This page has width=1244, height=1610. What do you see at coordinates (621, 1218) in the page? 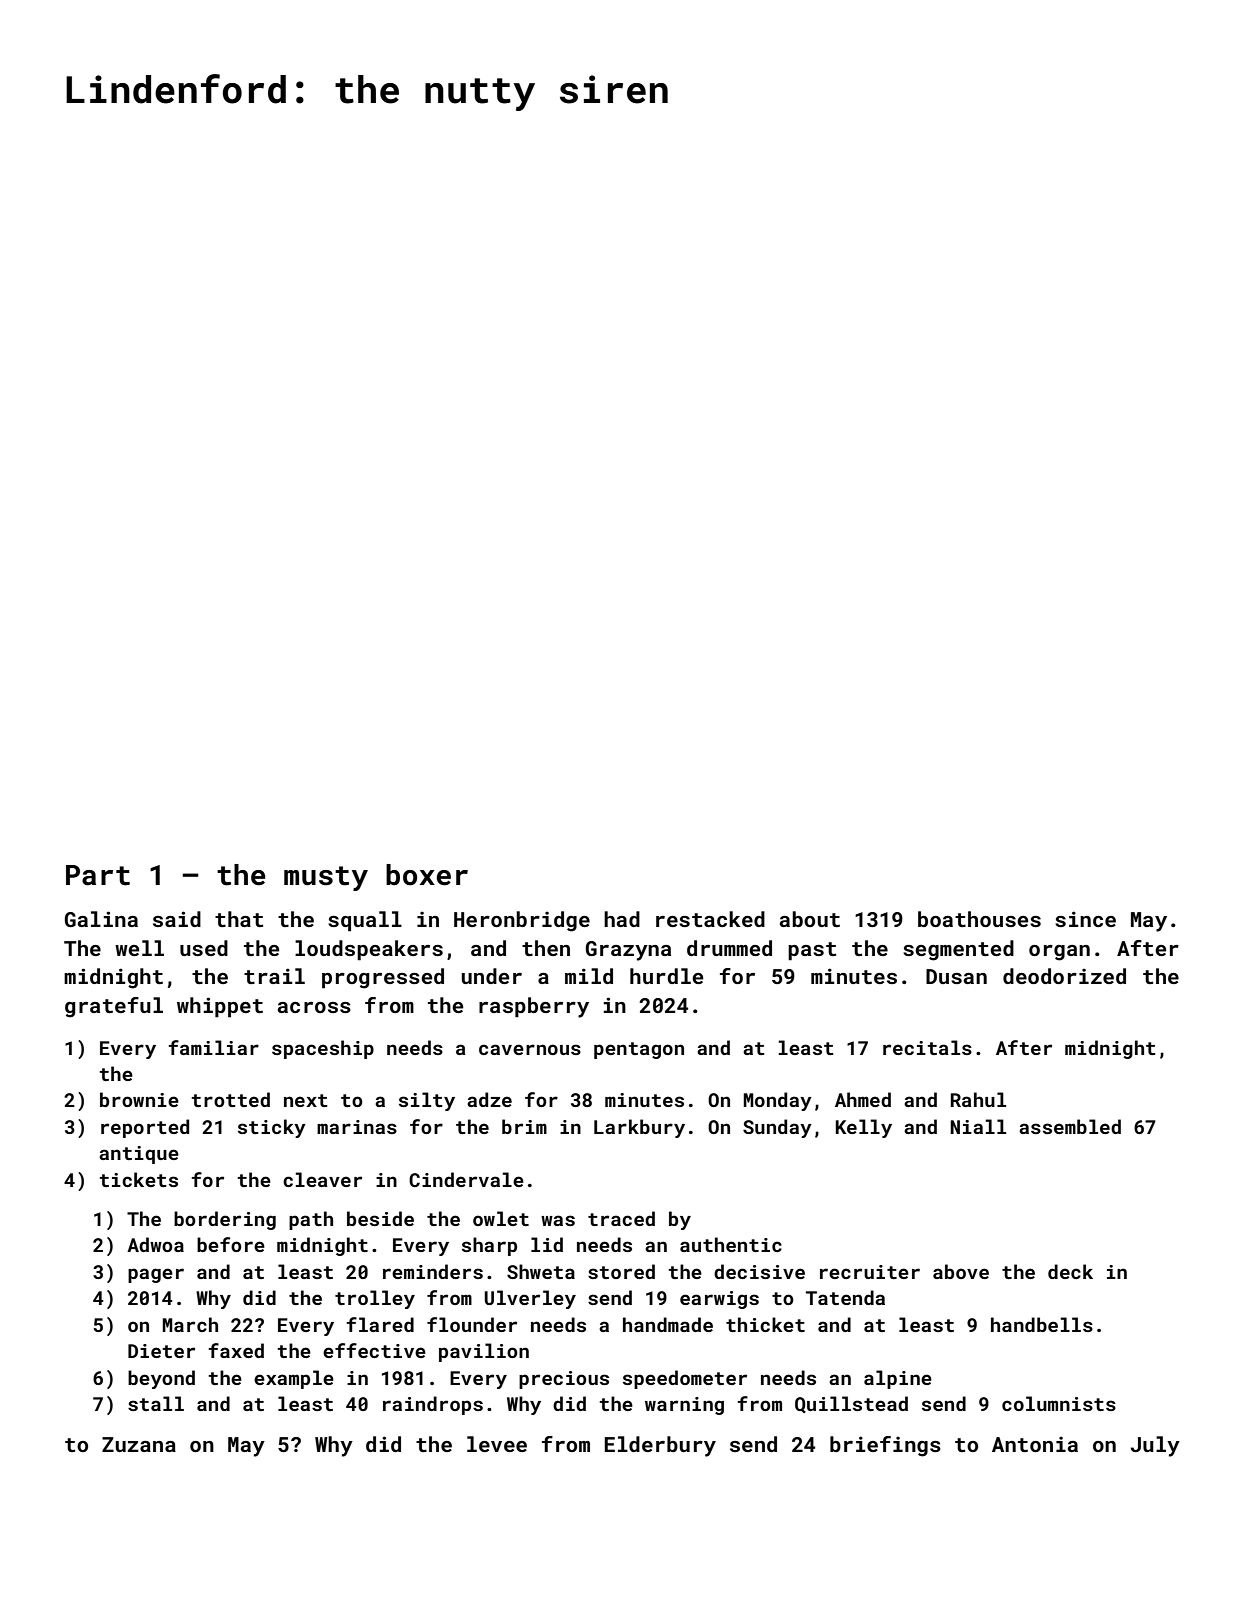
I see `traced` at bounding box center [621, 1218].
